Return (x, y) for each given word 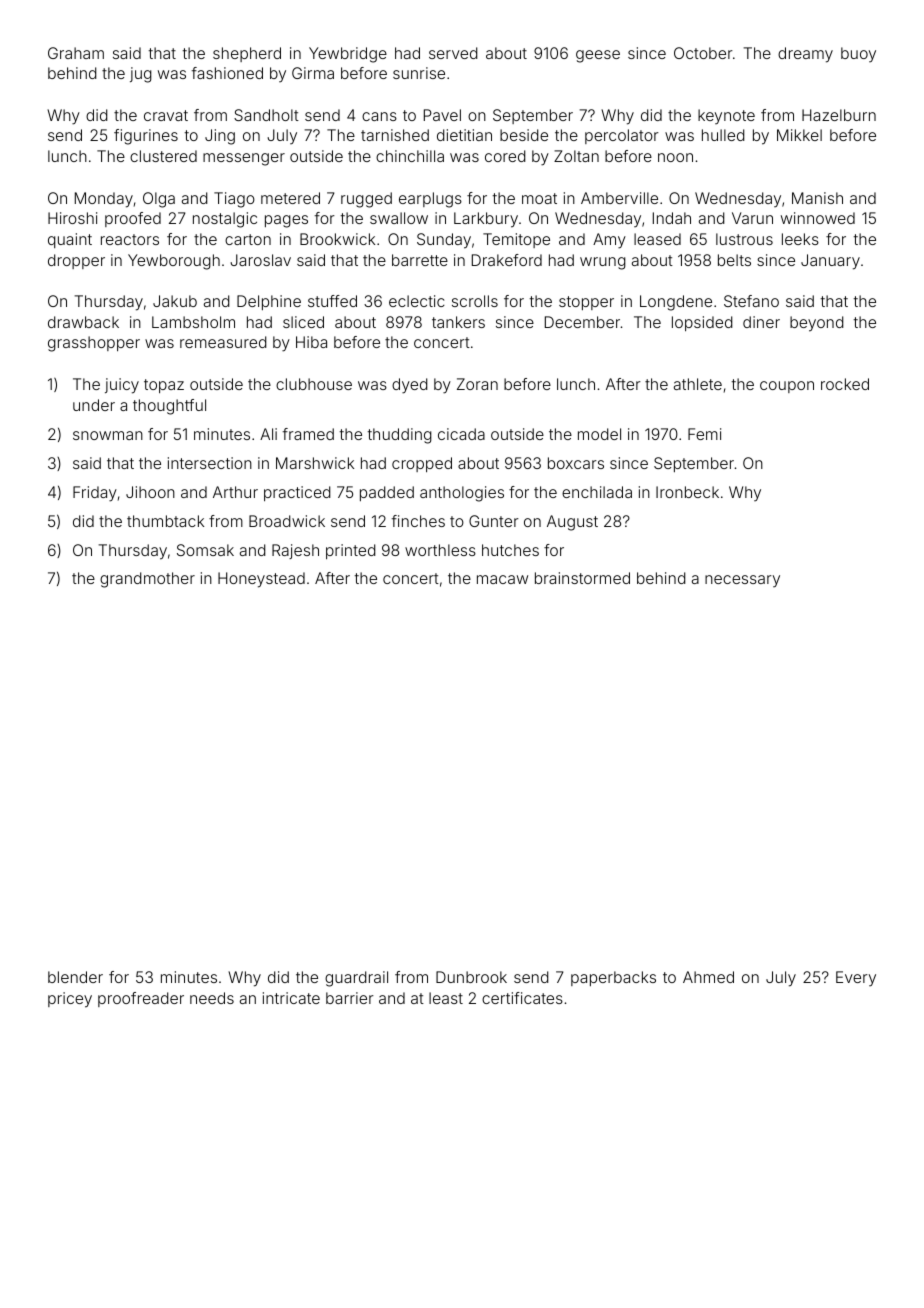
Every (856, 979)
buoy (858, 55)
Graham (76, 53)
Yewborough (174, 262)
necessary (742, 581)
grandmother (147, 580)
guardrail (356, 979)
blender (75, 977)
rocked (845, 384)
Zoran (477, 384)
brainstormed (582, 578)
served (453, 53)
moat (539, 198)
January (830, 262)
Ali (268, 434)
